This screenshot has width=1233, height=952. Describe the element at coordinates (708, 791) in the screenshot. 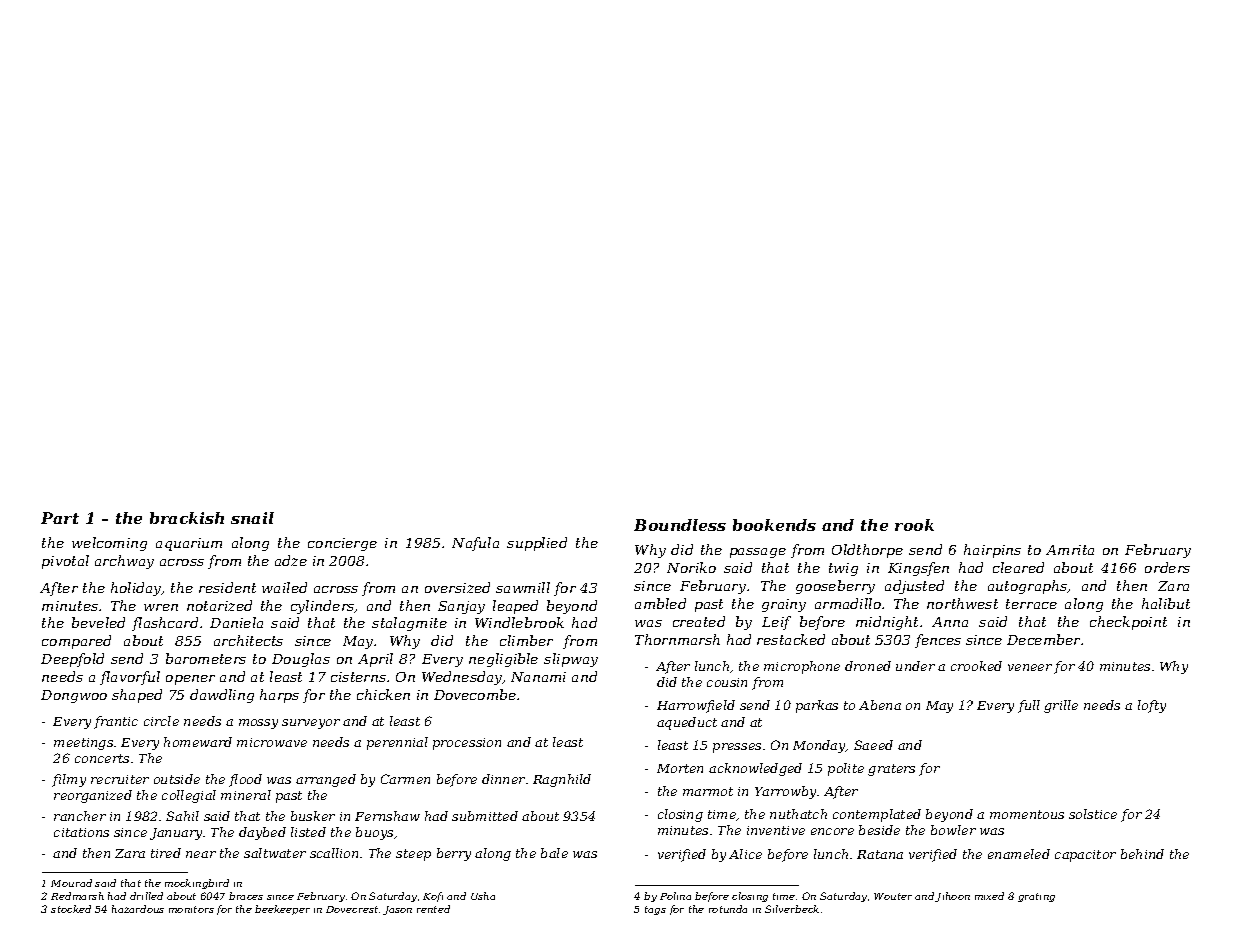

I see `marmot` at that location.
